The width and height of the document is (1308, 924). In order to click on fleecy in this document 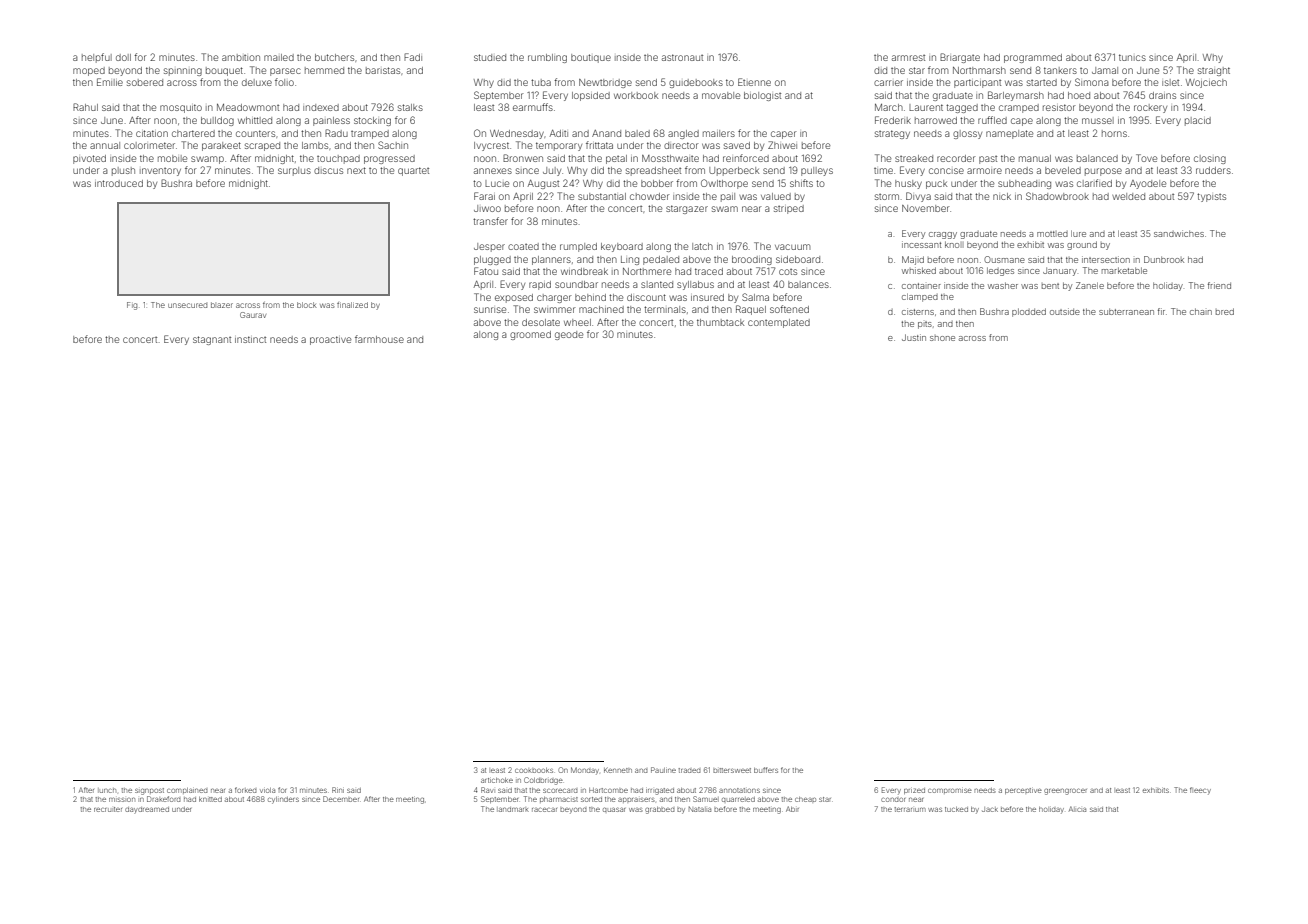, I will do `click(1200, 791)`.
